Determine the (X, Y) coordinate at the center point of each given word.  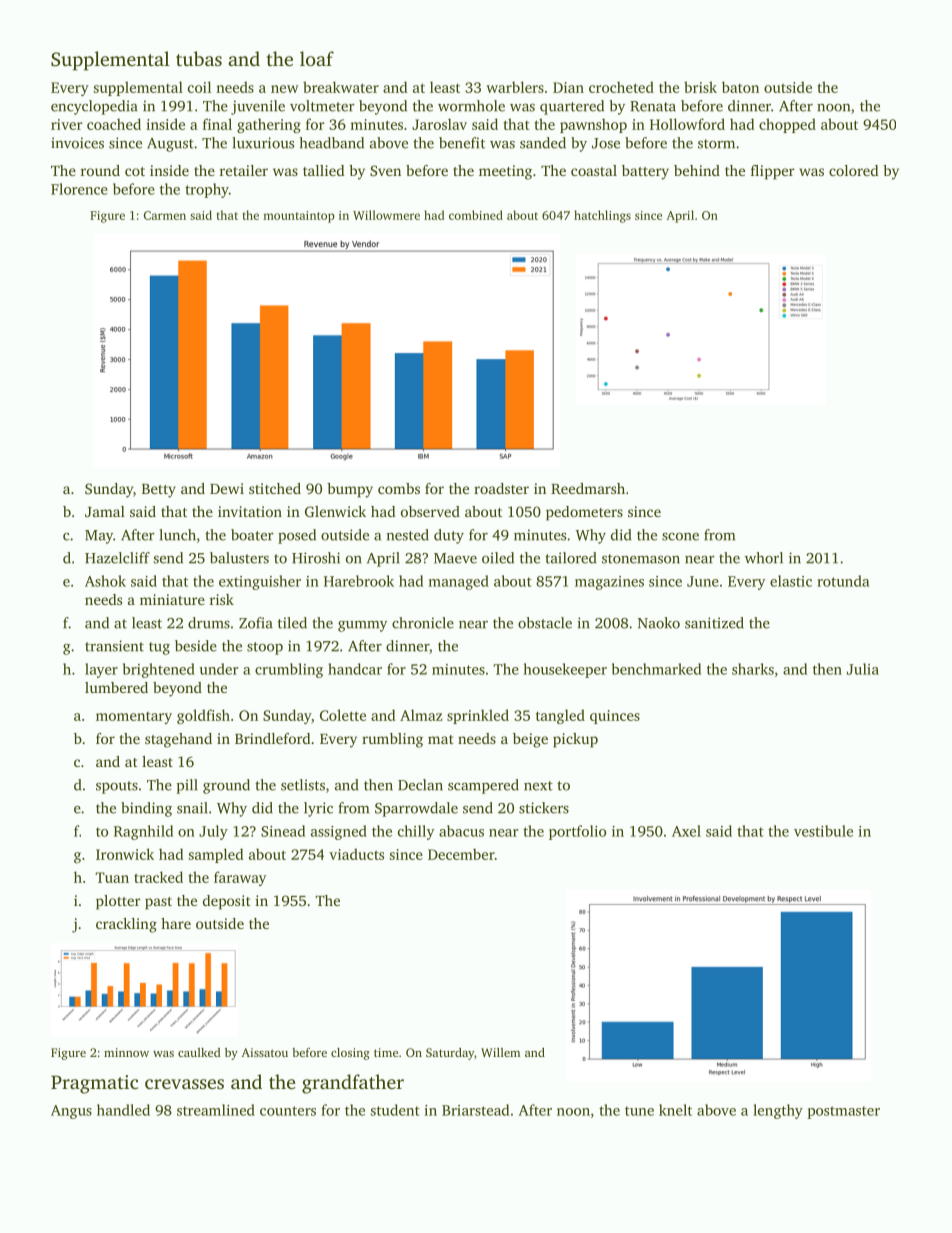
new (285, 89)
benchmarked (656, 669)
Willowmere (386, 215)
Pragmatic (94, 1084)
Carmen (165, 215)
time (386, 1052)
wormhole (471, 106)
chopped (787, 125)
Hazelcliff (117, 558)
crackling (126, 925)
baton (740, 87)
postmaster (843, 1112)
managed (459, 582)
